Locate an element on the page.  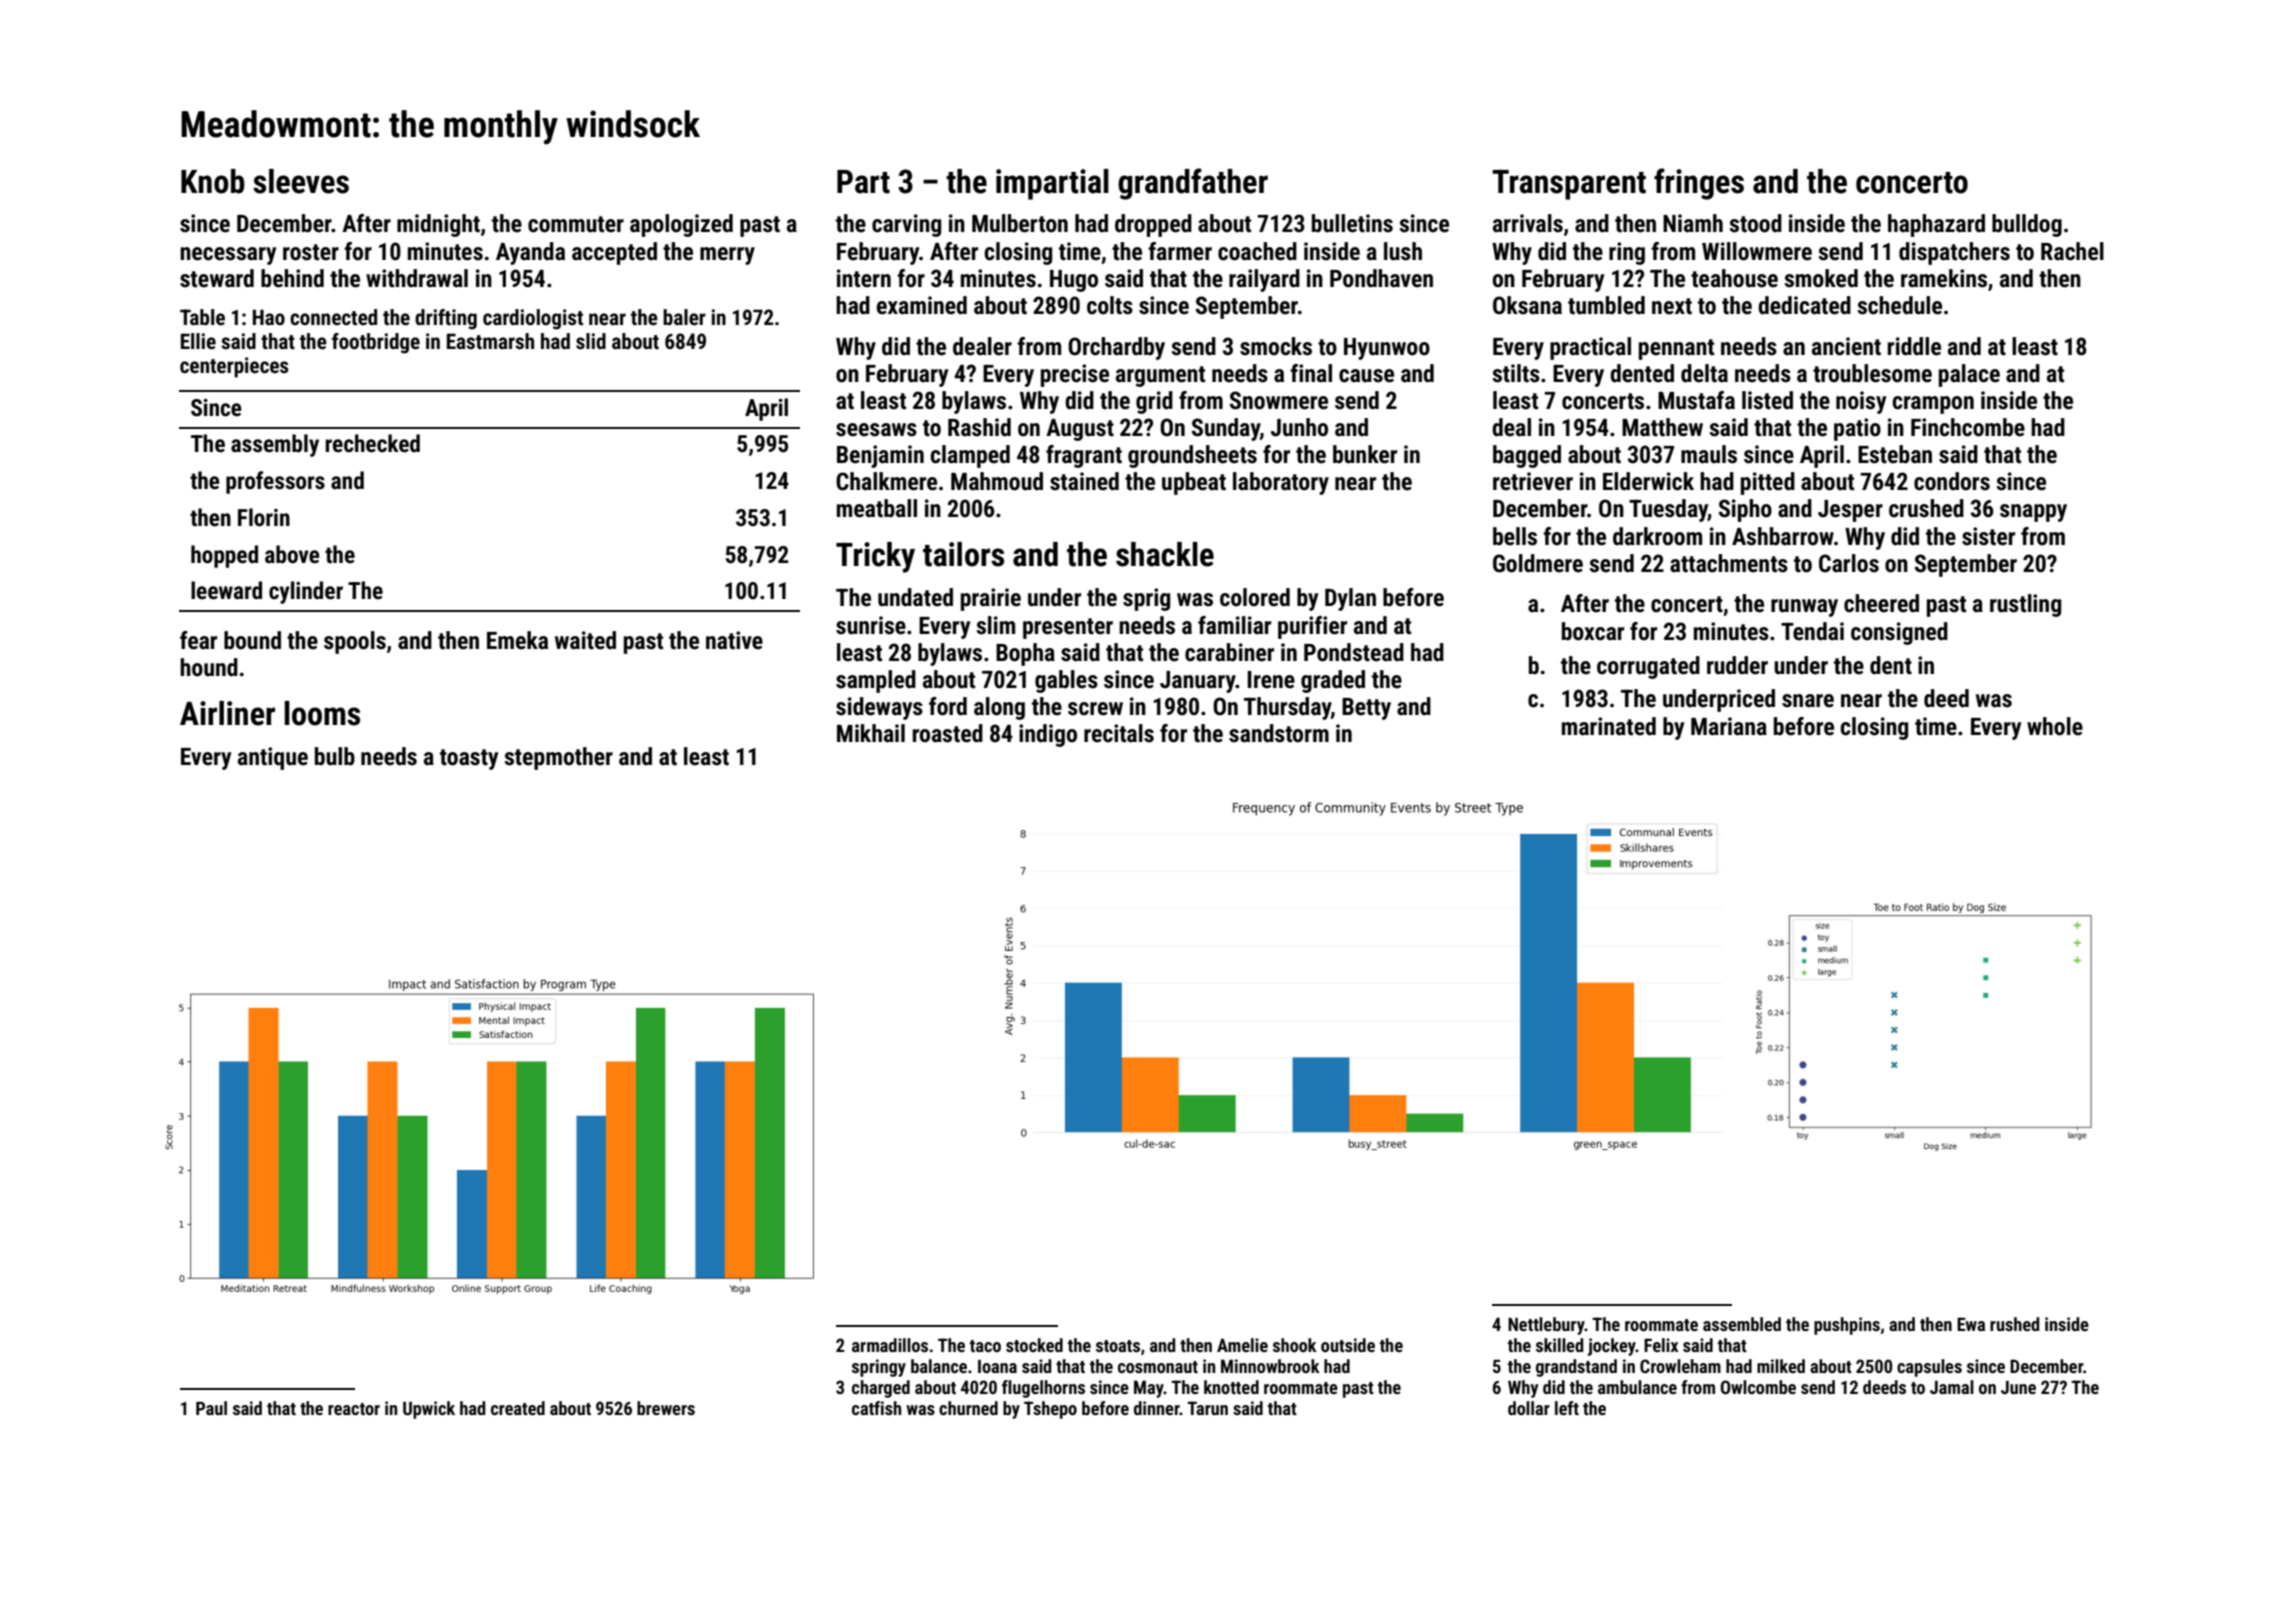
Mikhail is located at coordinates (871, 733).
